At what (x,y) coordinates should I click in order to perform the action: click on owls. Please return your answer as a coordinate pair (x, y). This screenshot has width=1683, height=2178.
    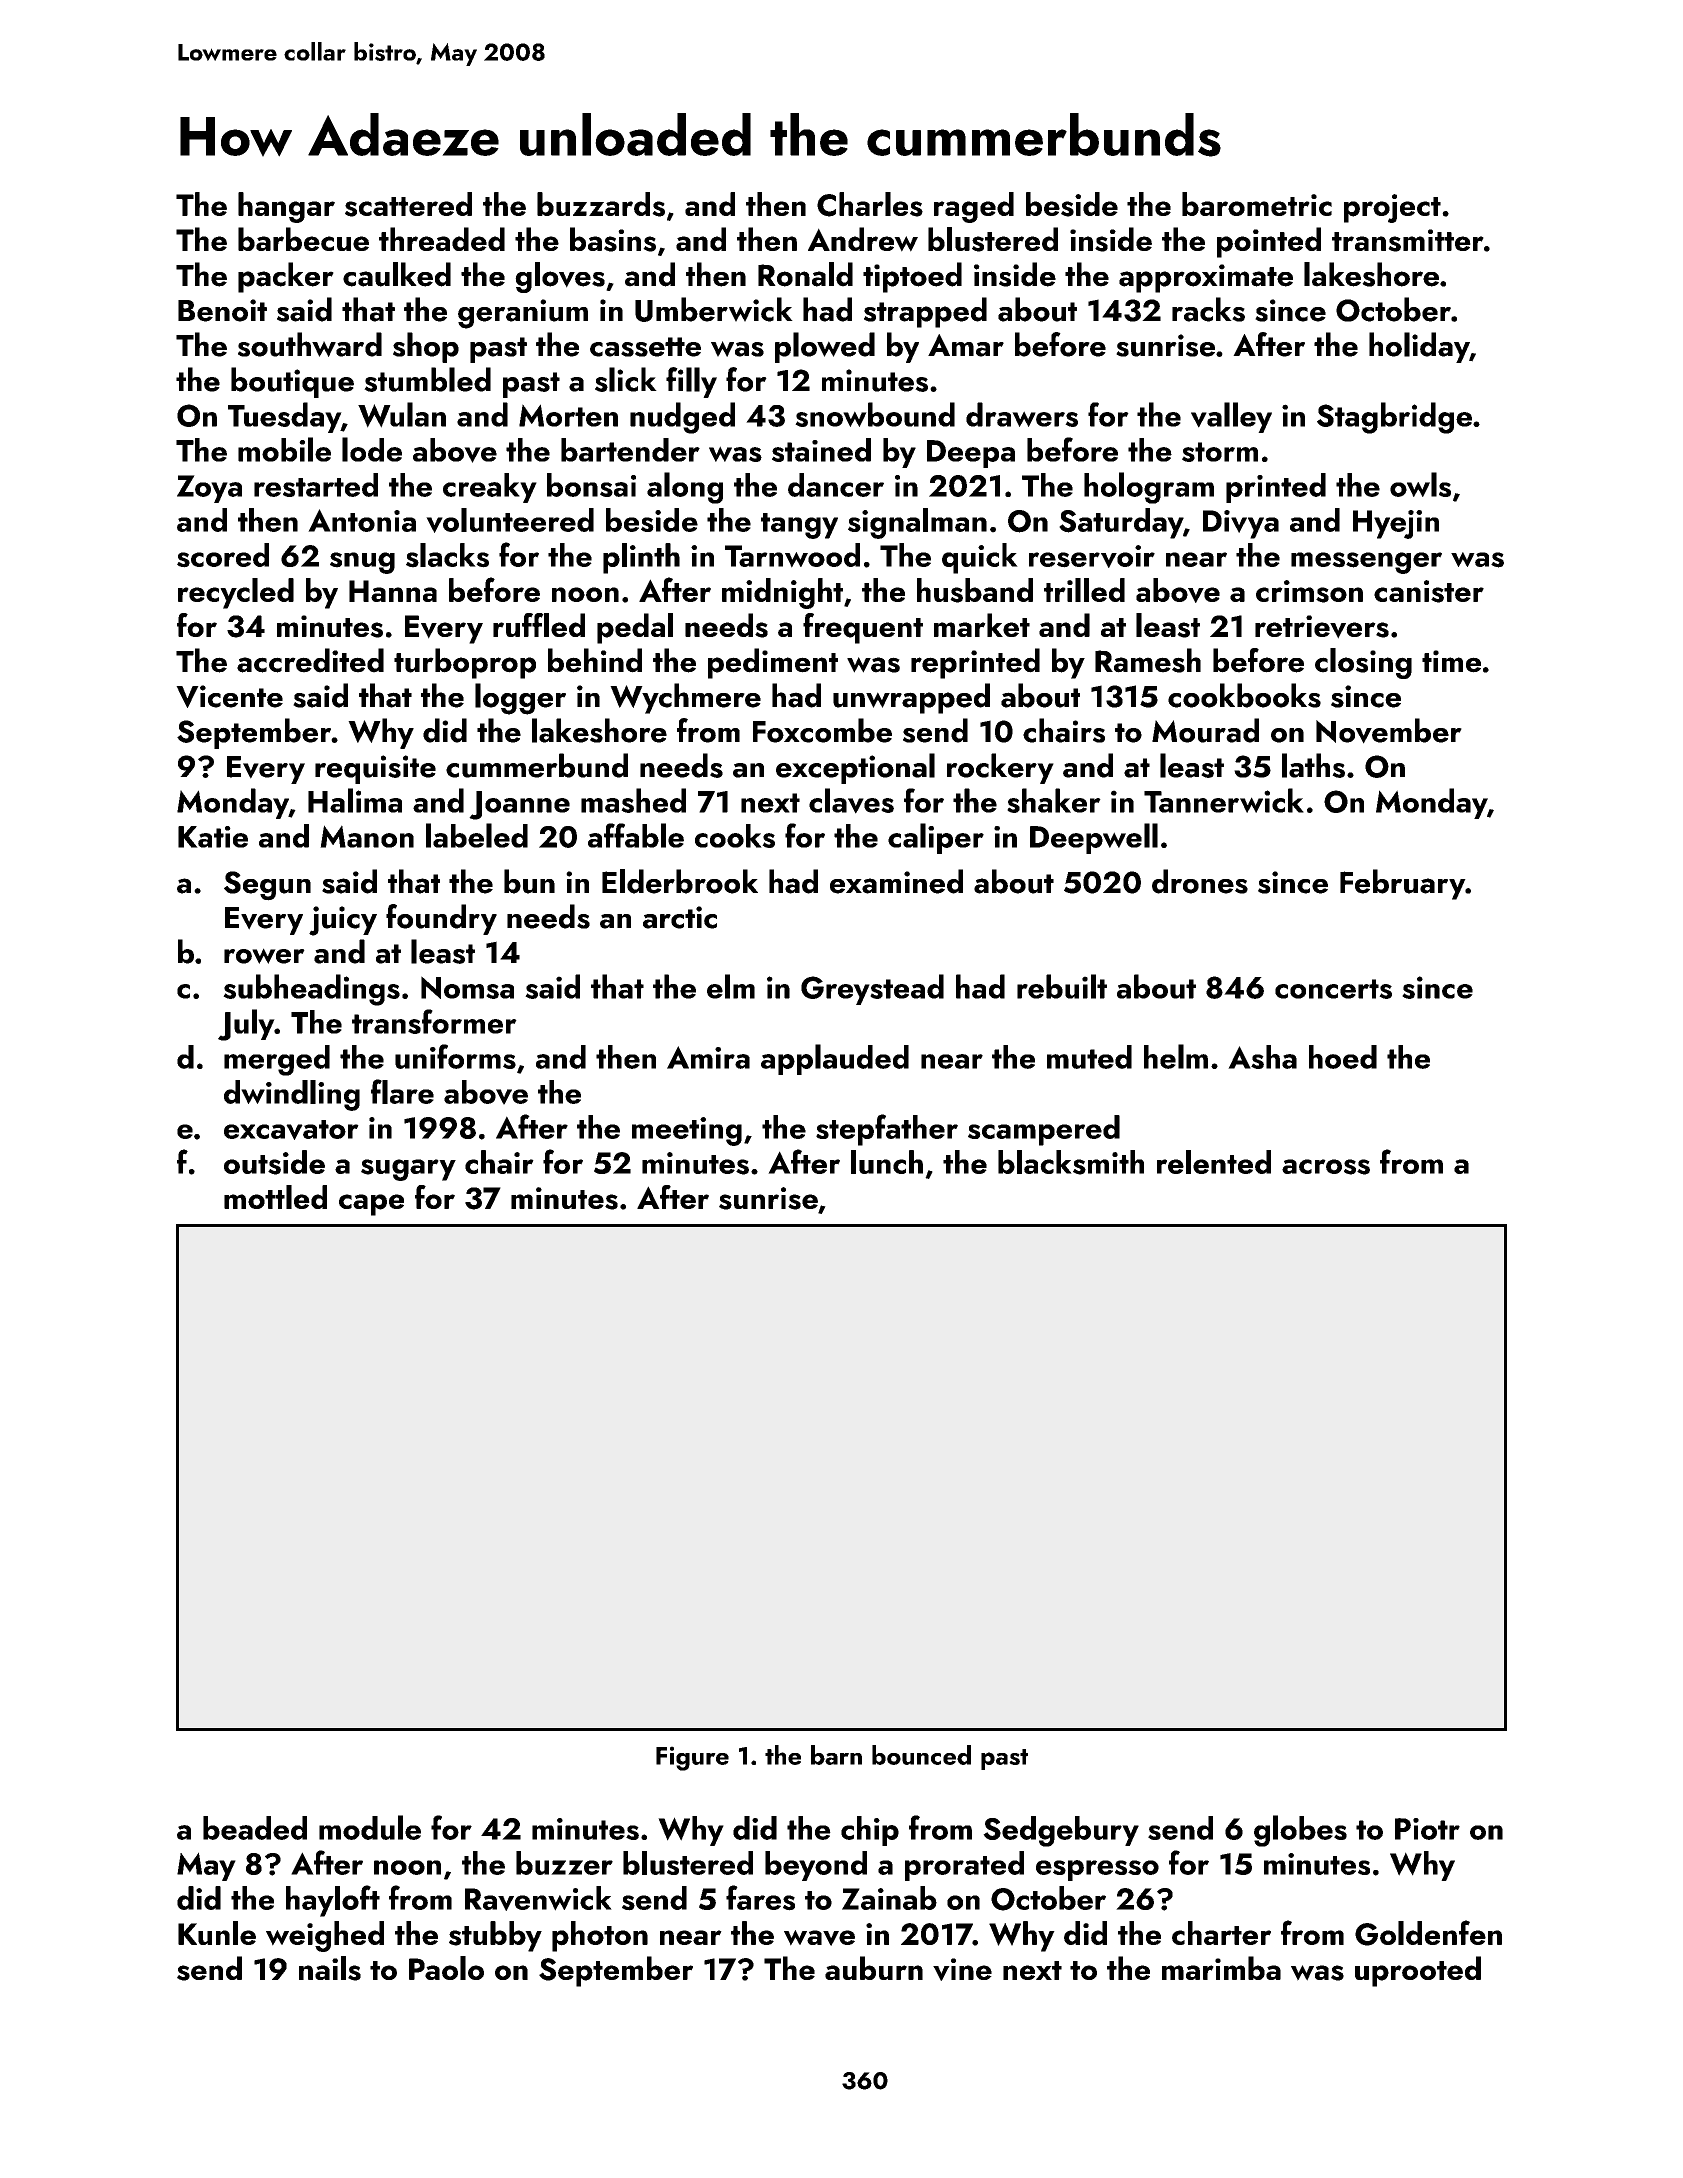
    Looking at the image, I should click on (1420, 484).
